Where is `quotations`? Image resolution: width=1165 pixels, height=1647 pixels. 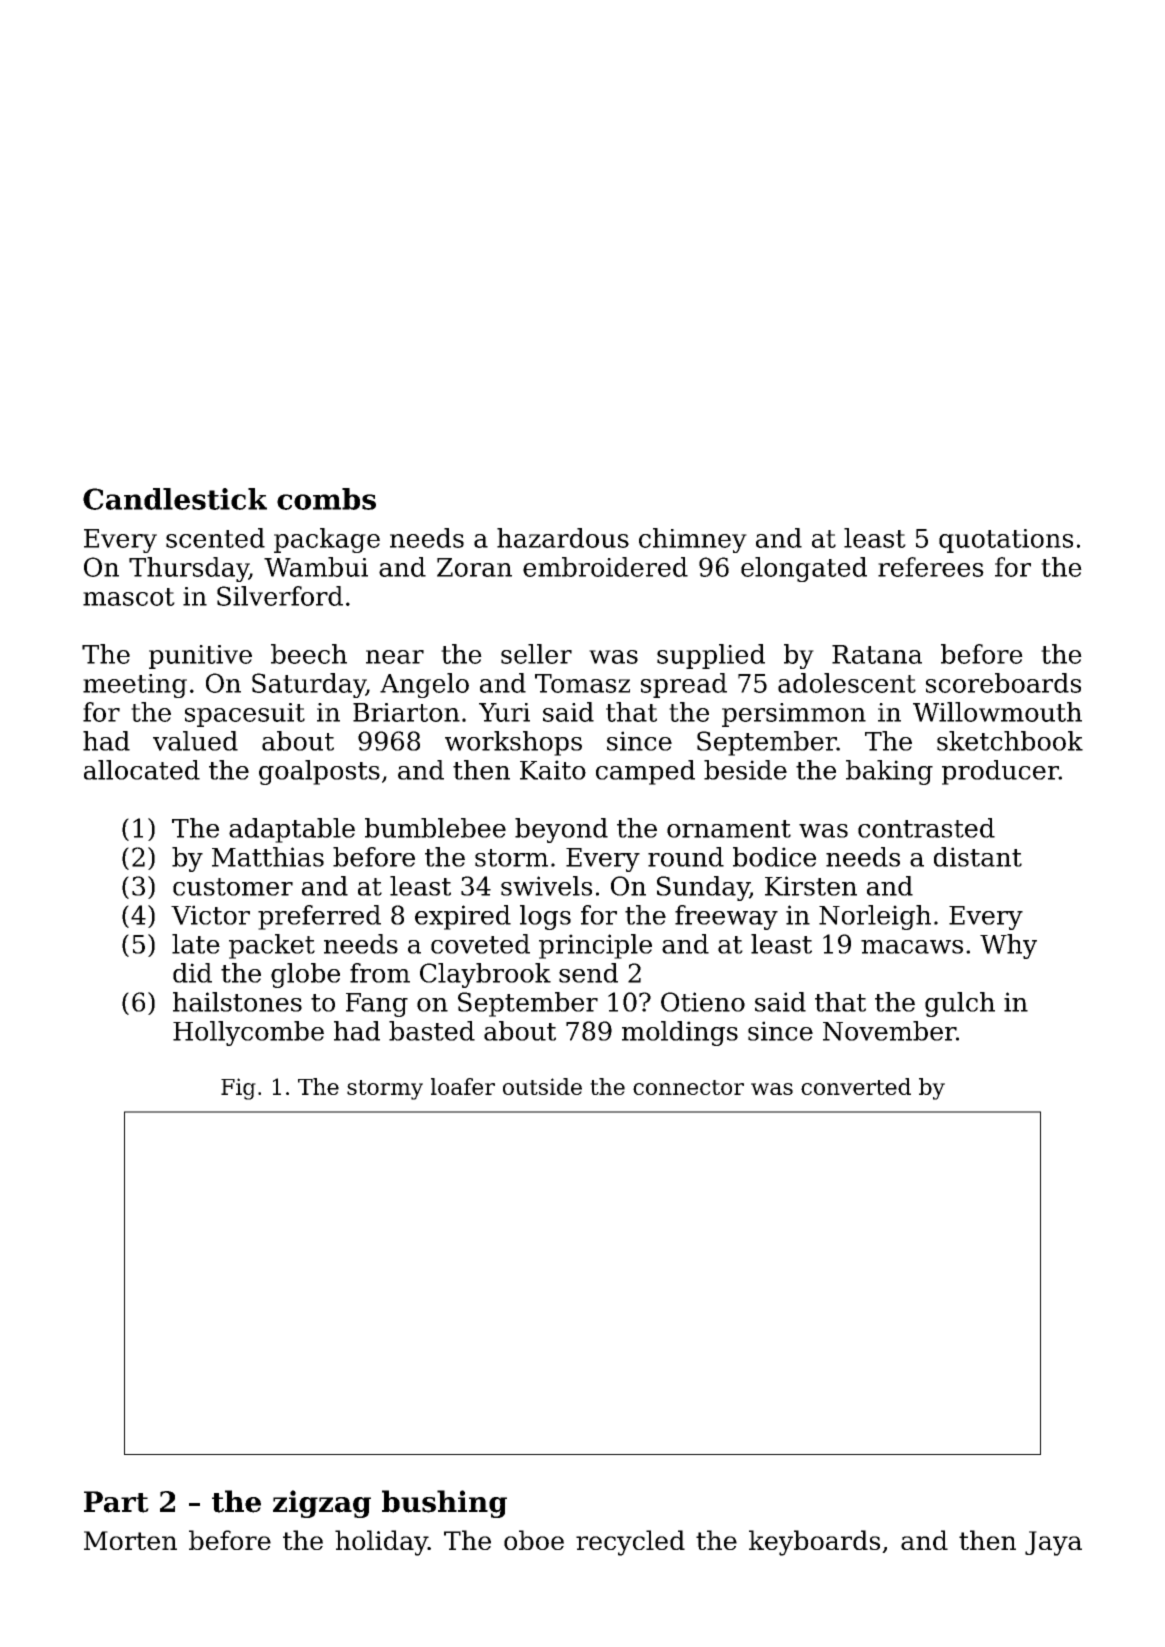
quotations is located at coordinates (1006, 541).
